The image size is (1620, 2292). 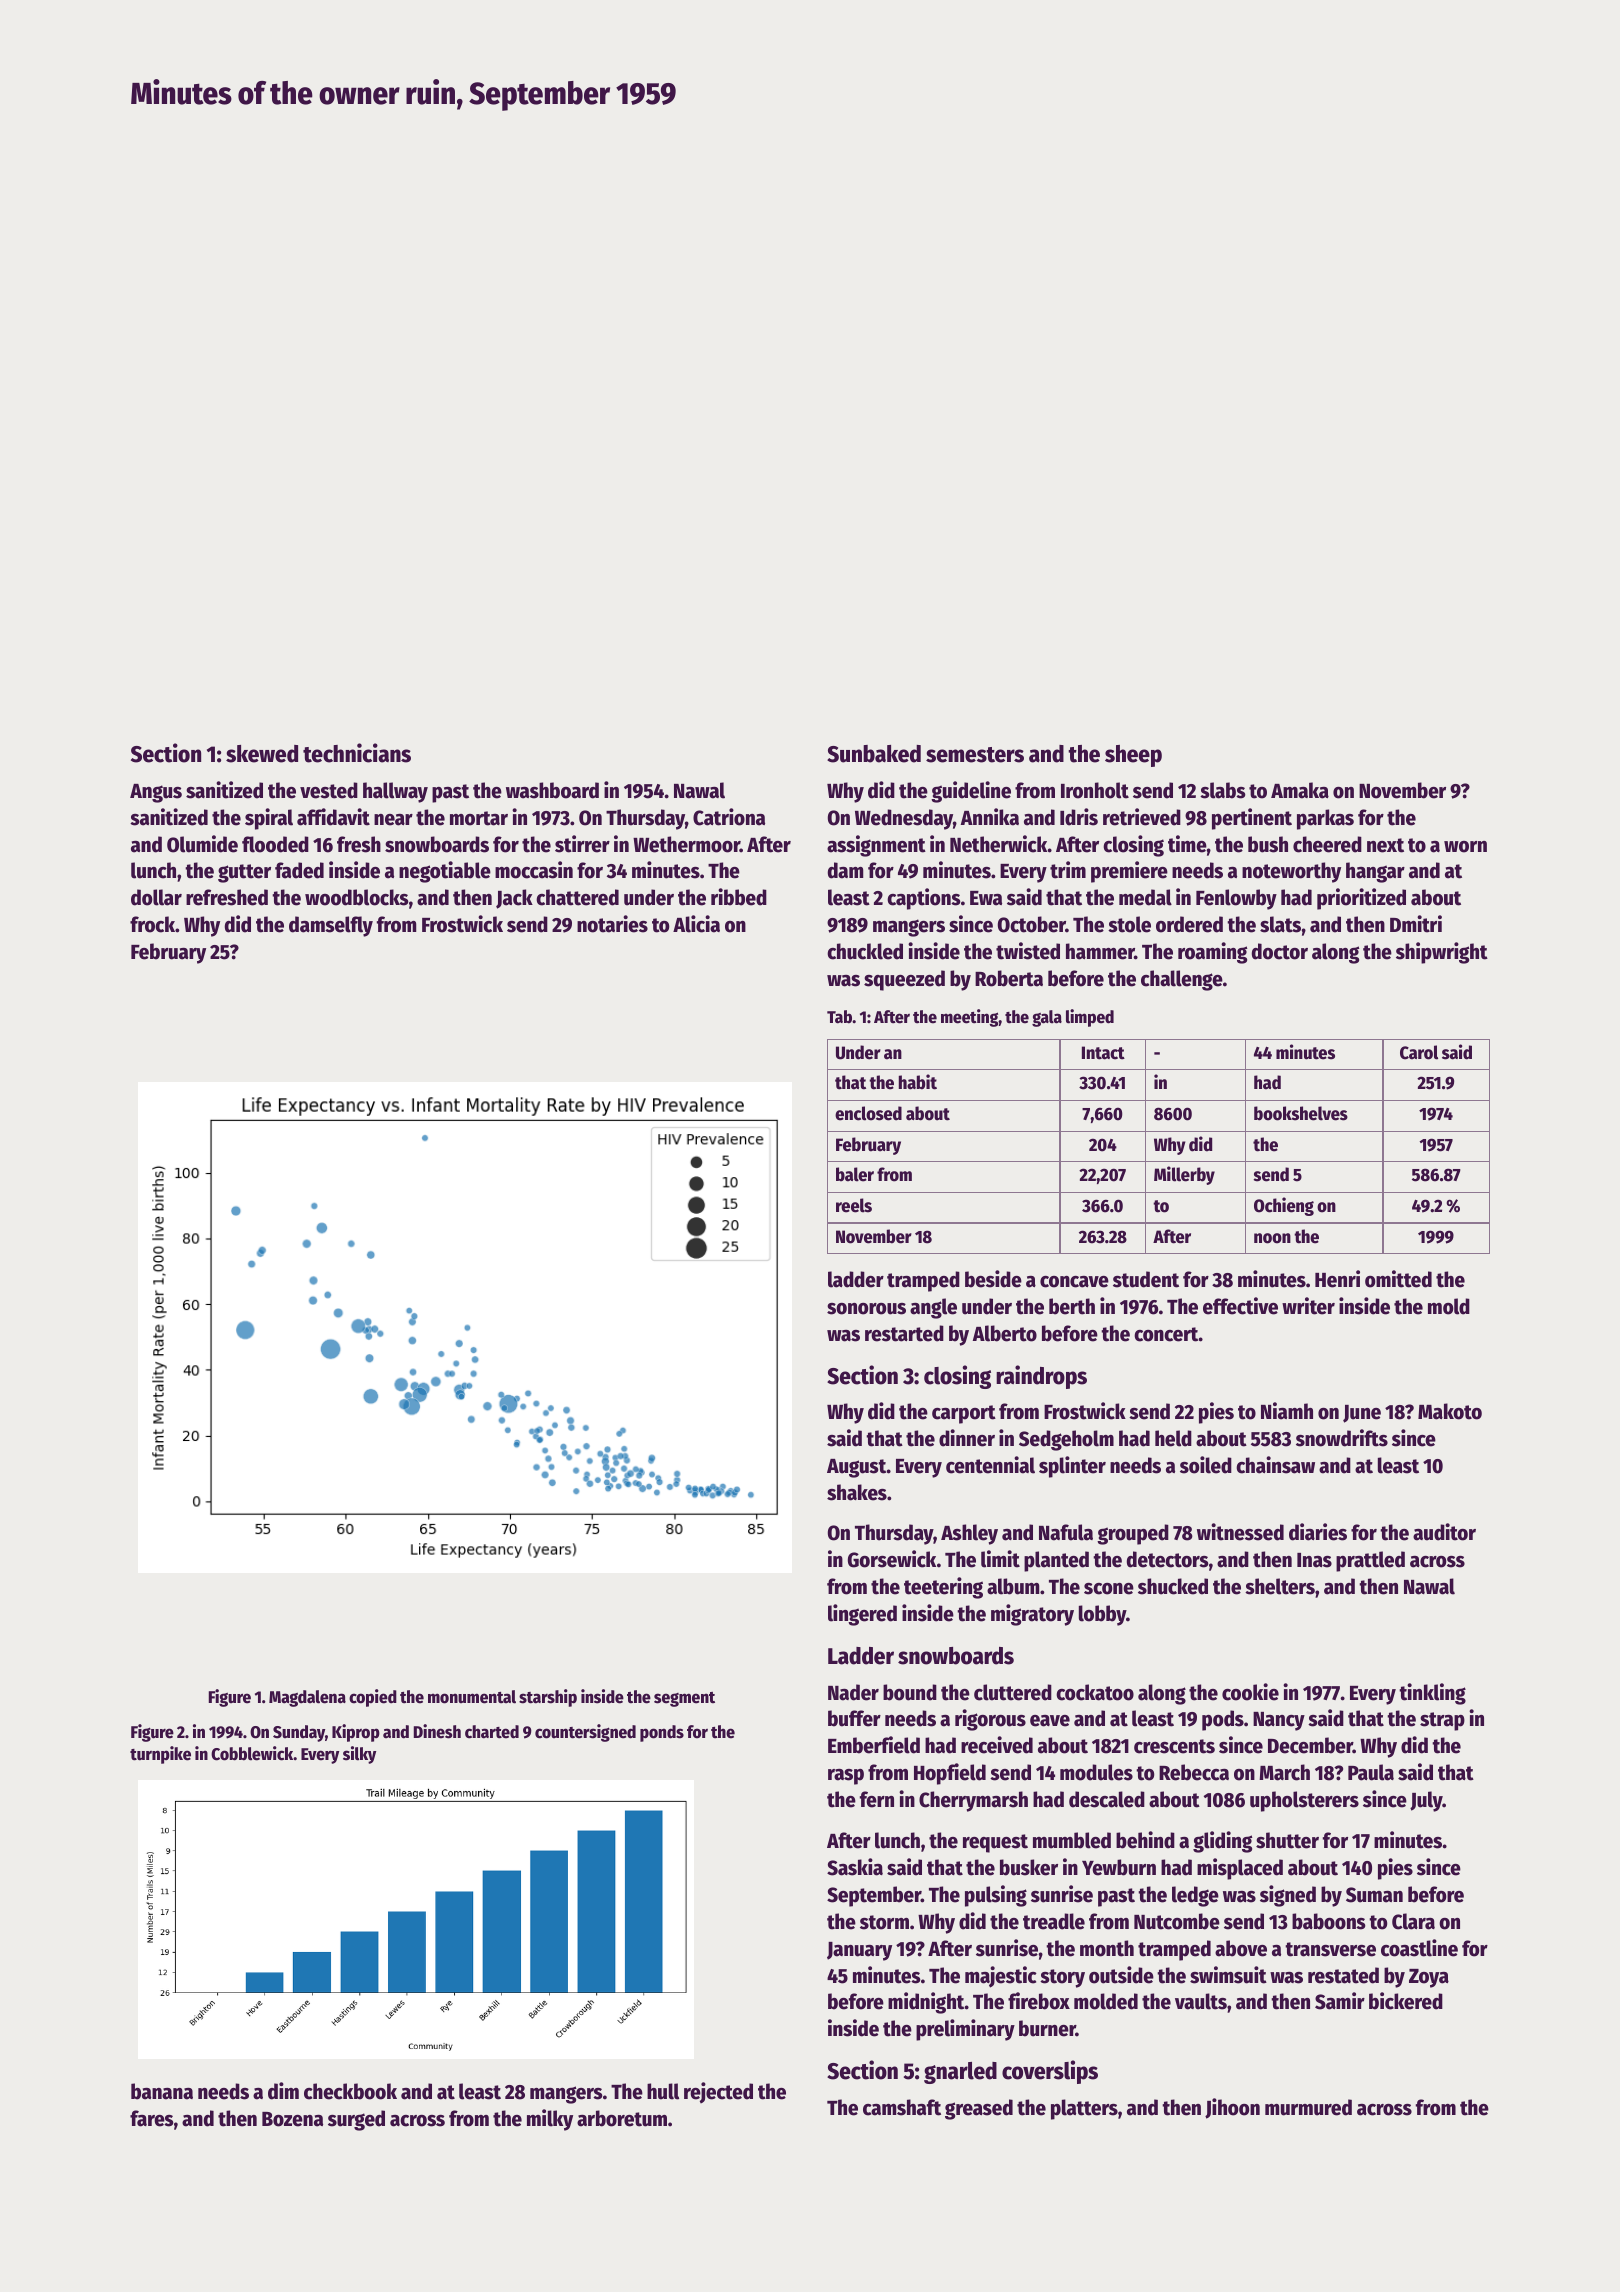 I want to click on silky, so click(x=359, y=1755).
